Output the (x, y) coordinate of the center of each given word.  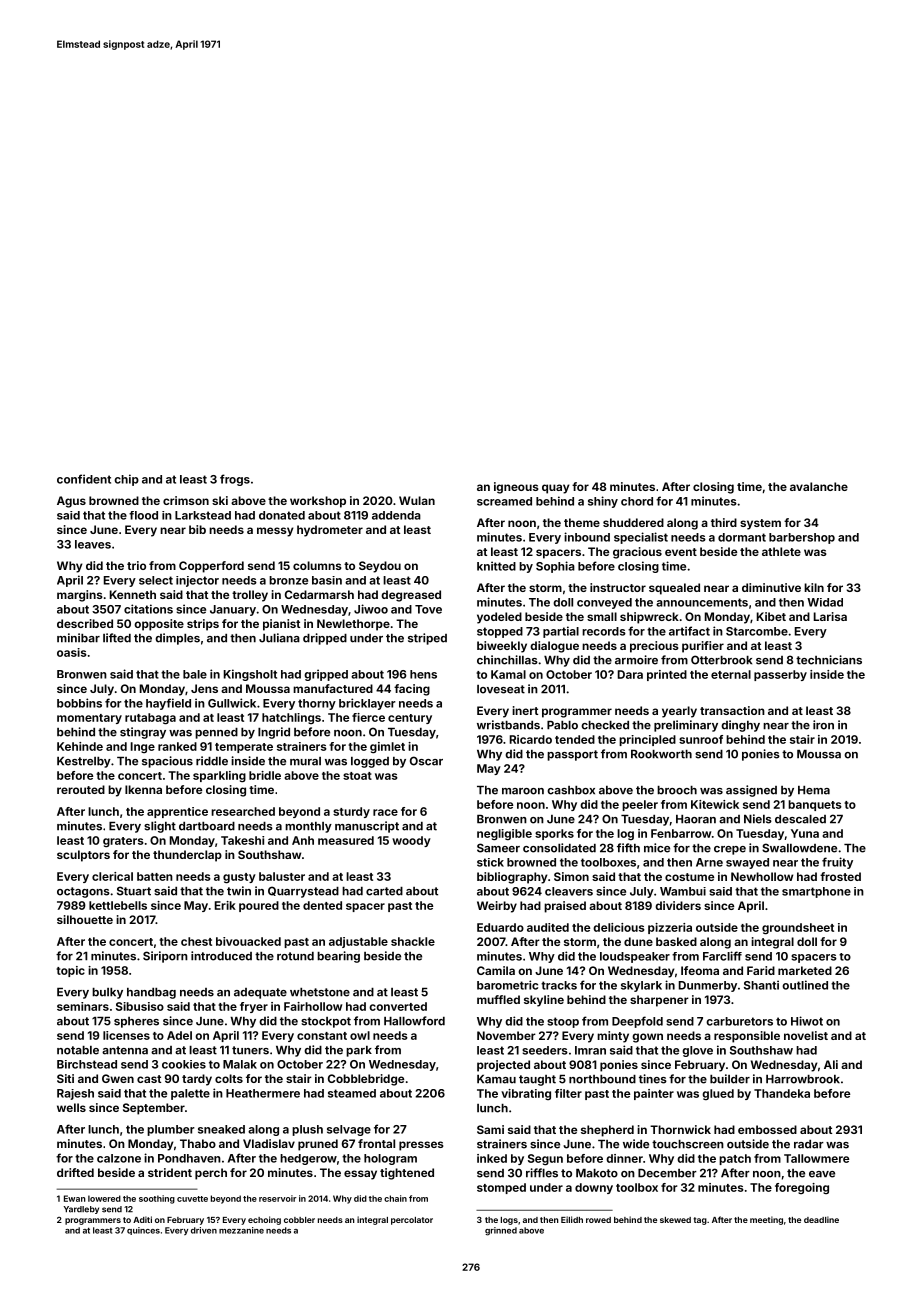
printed (667, 675)
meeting (766, 1220)
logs (509, 1221)
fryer (254, 1007)
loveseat (501, 689)
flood (143, 515)
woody (411, 841)
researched (243, 811)
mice (657, 848)
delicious (619, 927)
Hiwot (807, 1021)
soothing (157, 1199)
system (760, 524)
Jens (204, 688)
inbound (587, 537)
